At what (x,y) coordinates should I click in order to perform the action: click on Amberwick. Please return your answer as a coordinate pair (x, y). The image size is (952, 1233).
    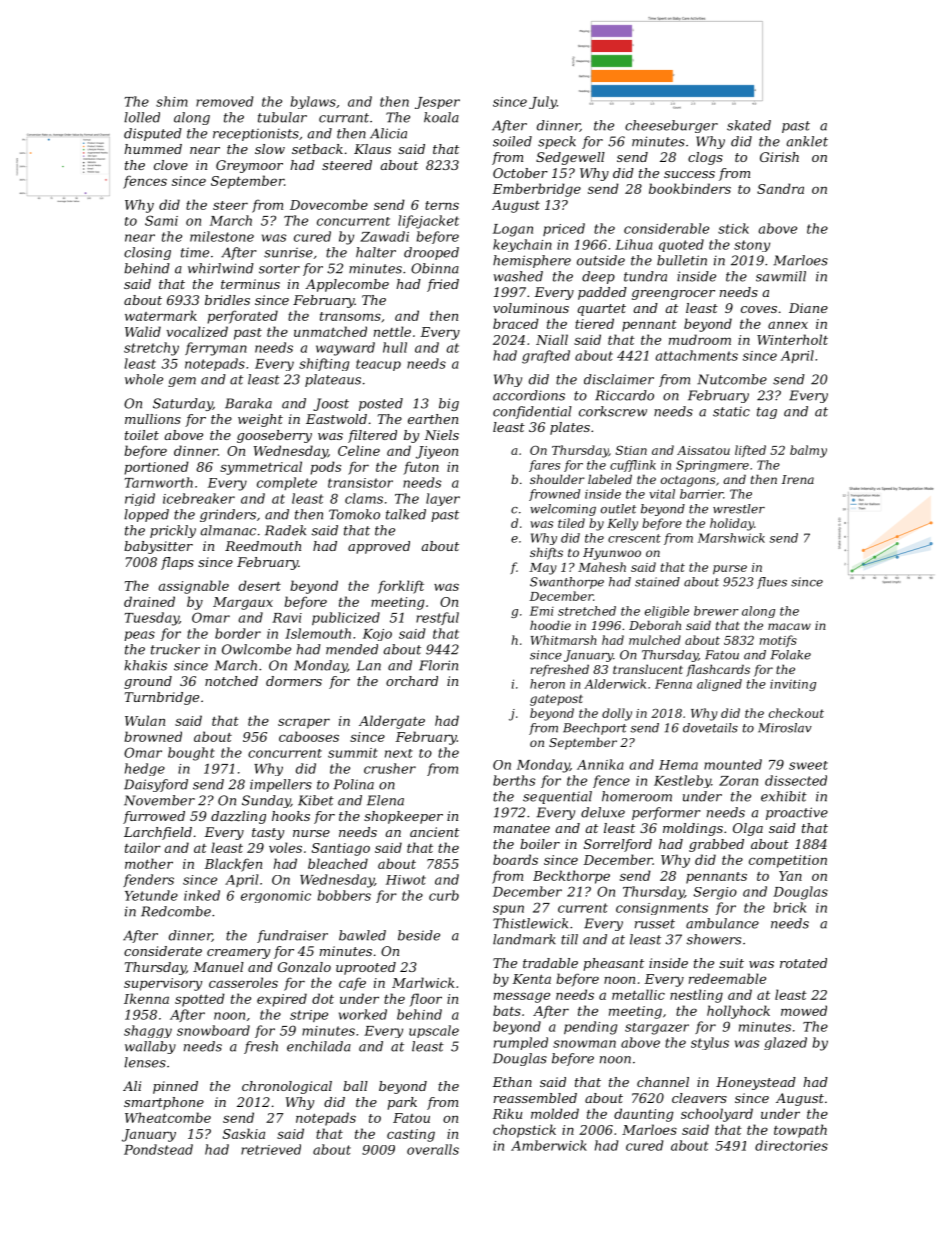
    Looking at the image, I should click on (549, 1145).
